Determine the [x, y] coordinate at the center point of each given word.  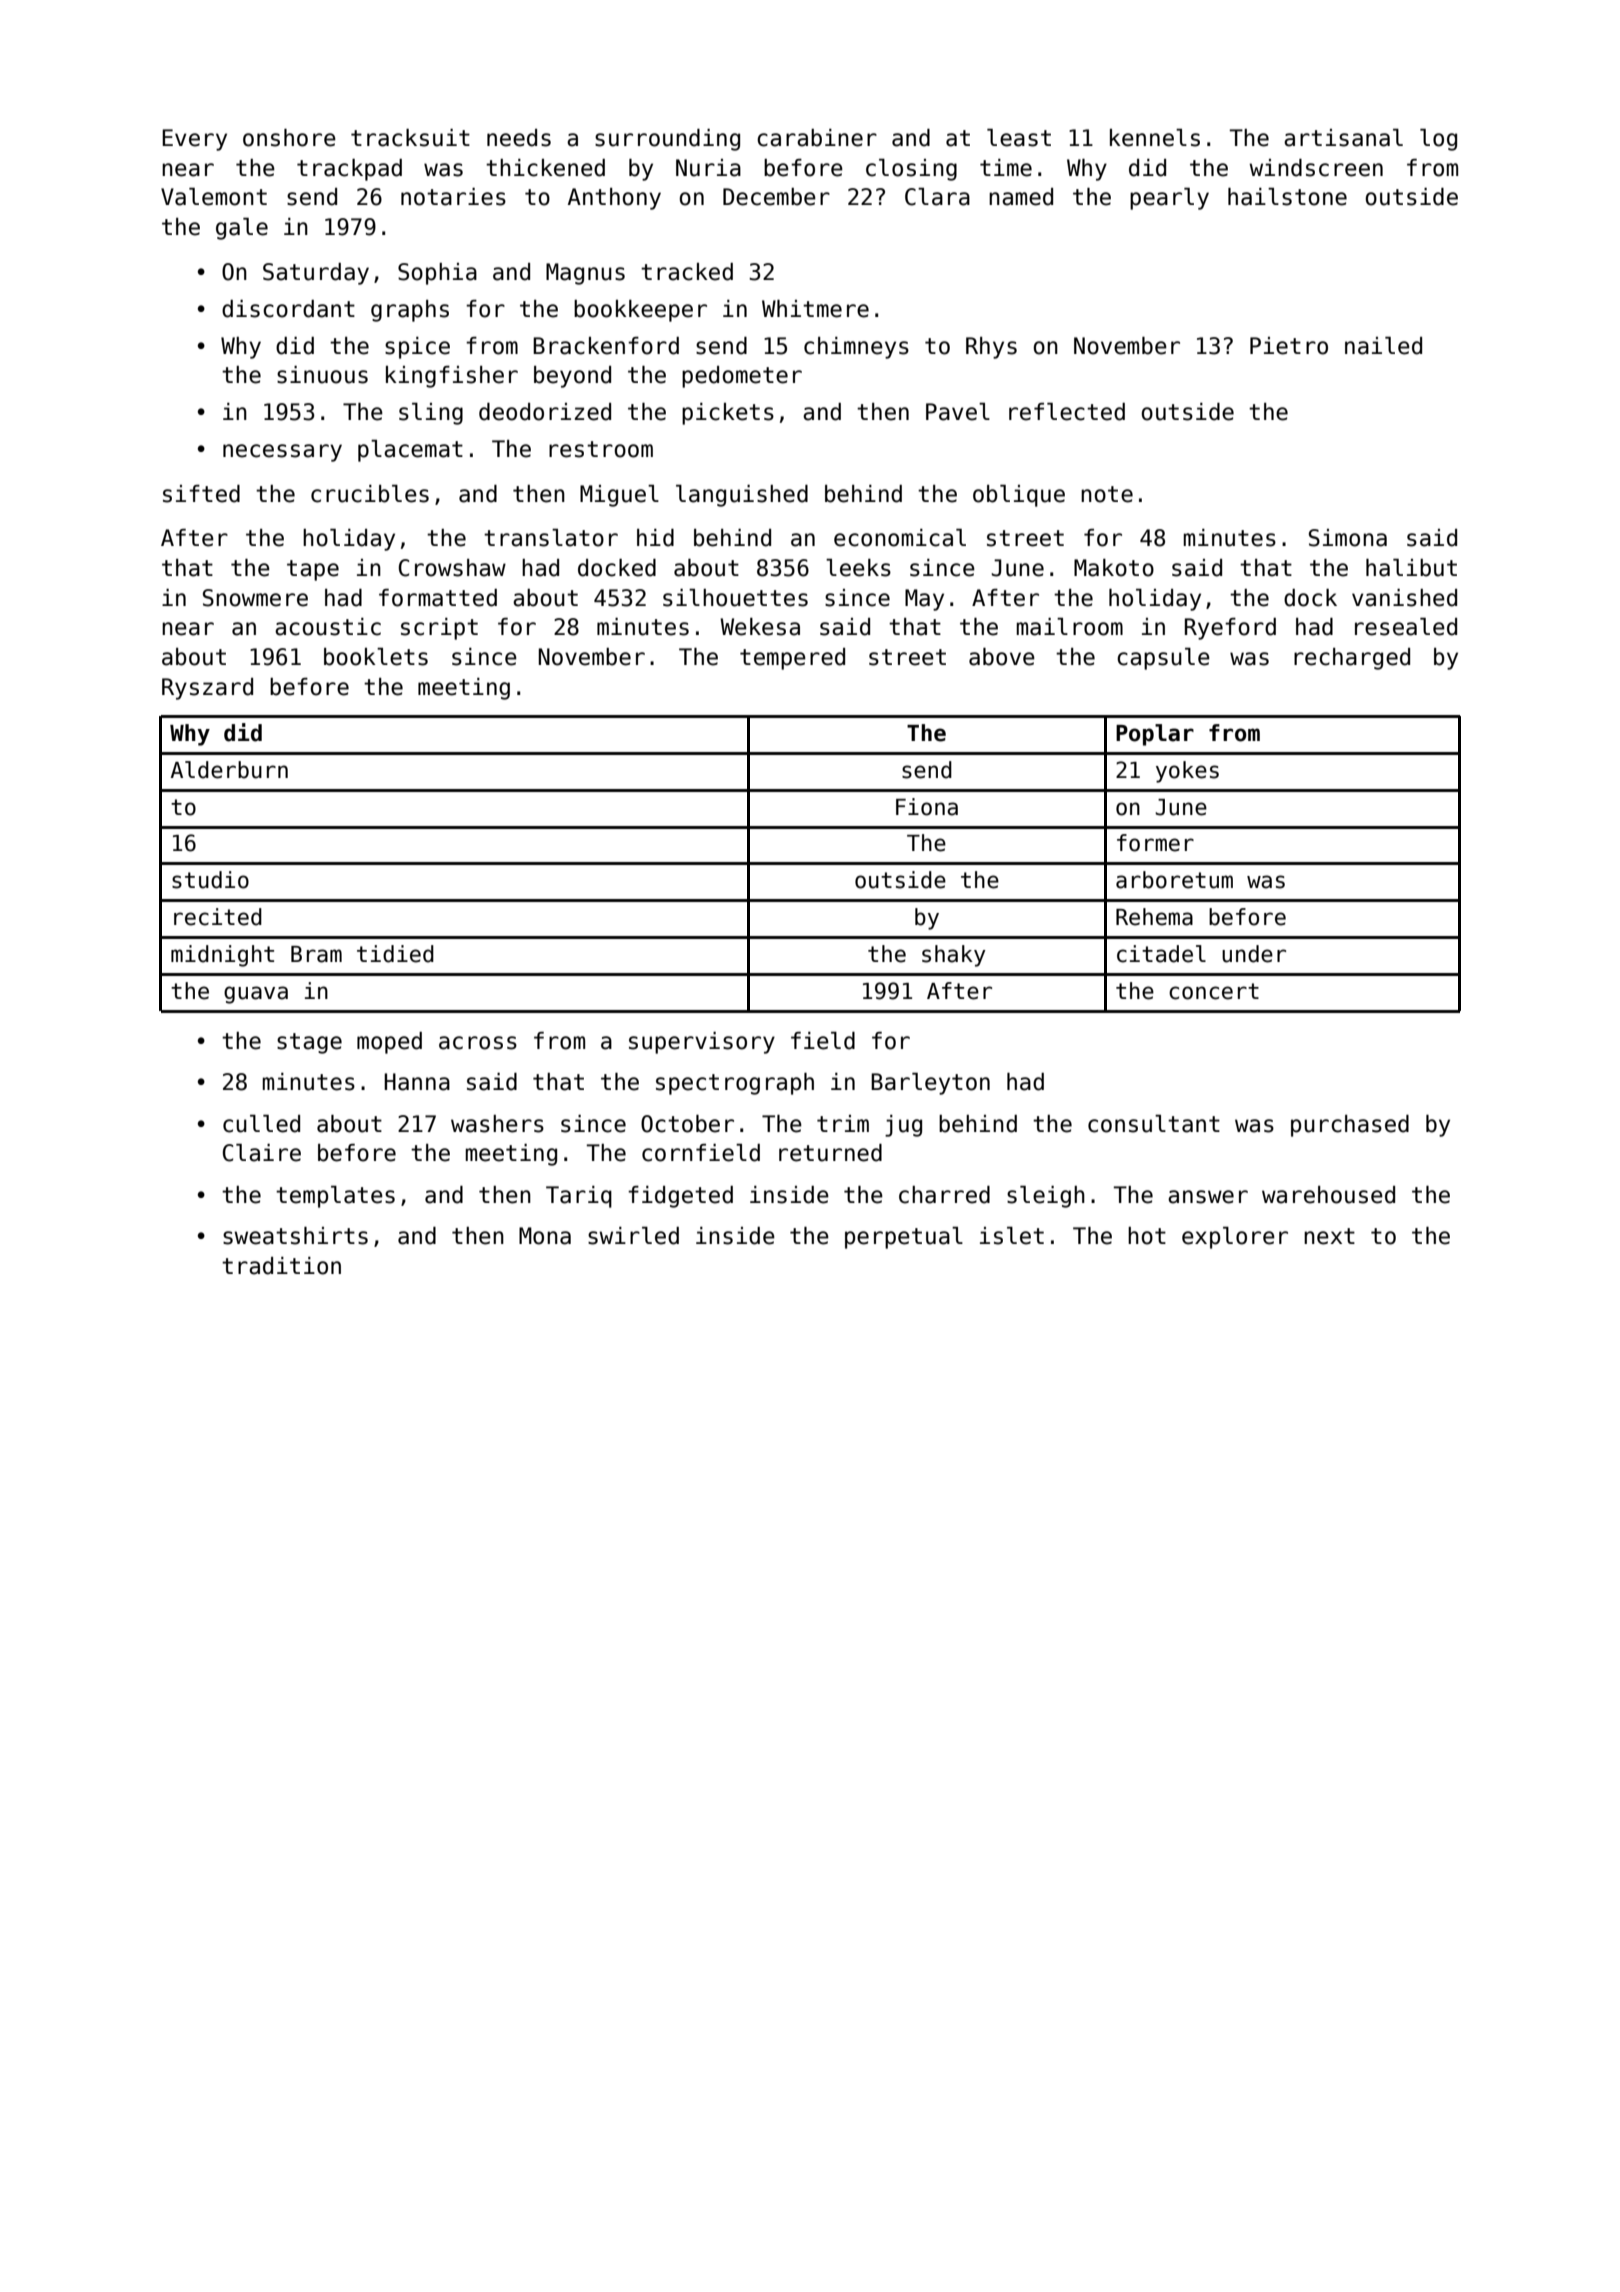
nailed [1383, 346]
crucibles [370, 494]
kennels [1155, 138]
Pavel [958, 412]
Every [194, 140]
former [1155, 843]
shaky [954, 956]
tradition [281, 1266]
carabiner [817, 138]
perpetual [904, 1238]
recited [218, 917]
